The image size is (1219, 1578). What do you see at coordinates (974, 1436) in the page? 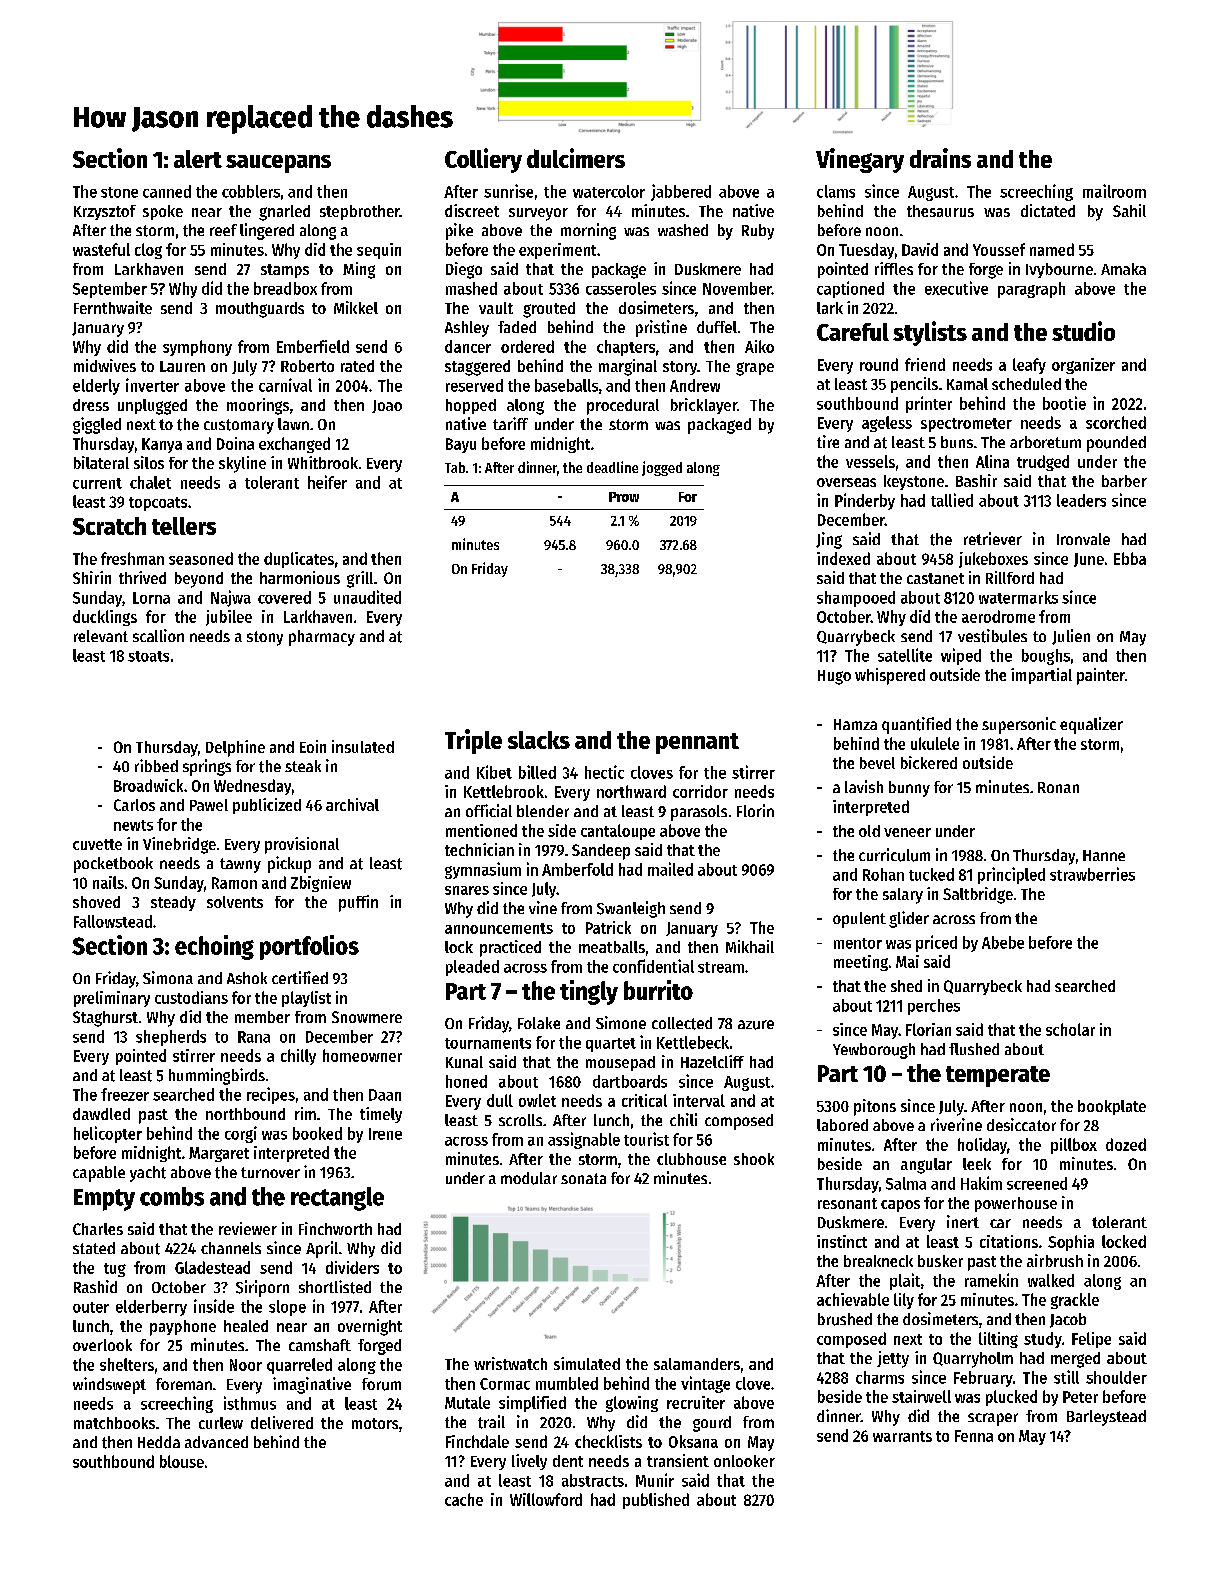
I see `Fenna` at bounding box center [974, 1436].
